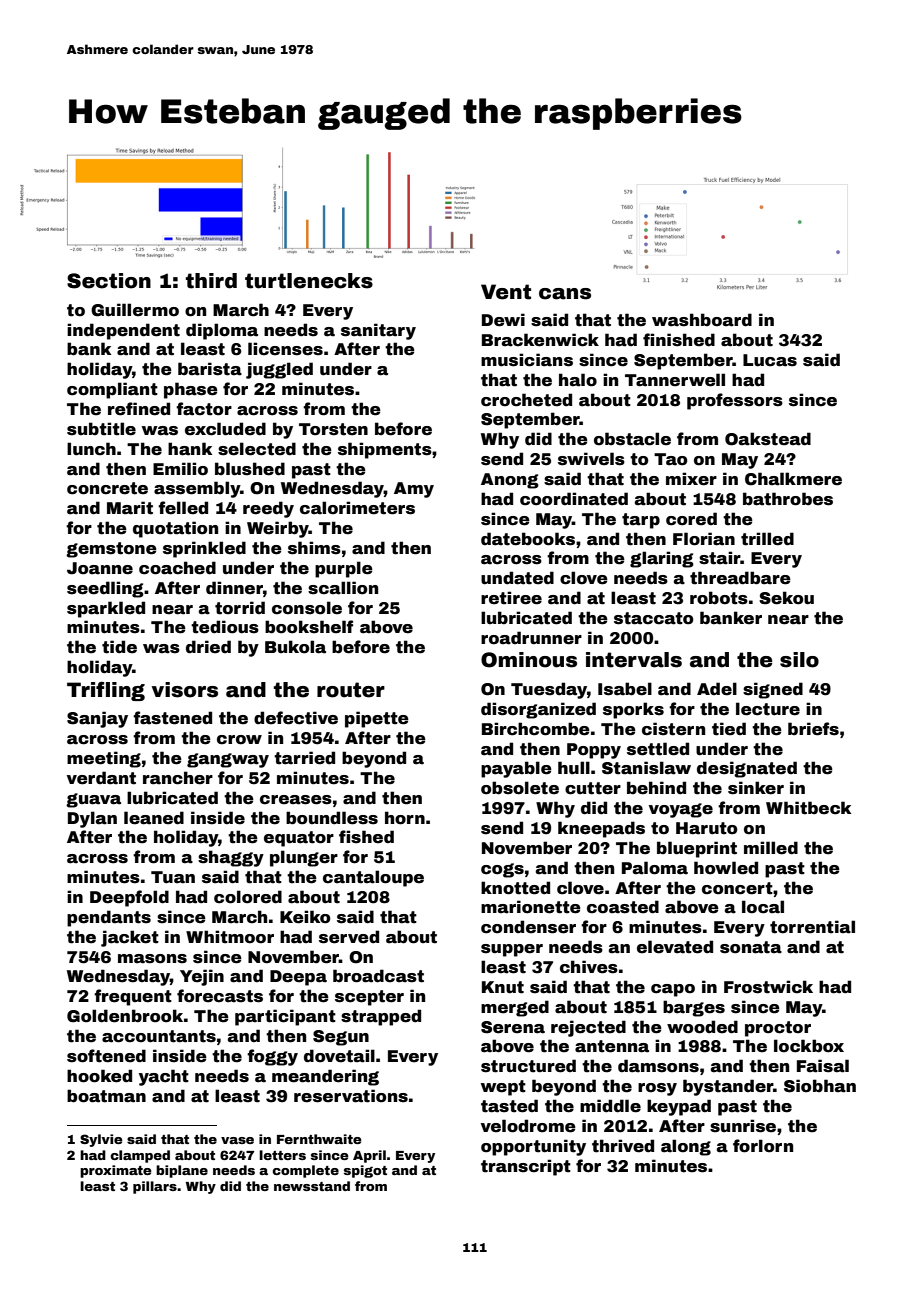  Describe the element at coordinates (526, 400) in the screenshot. I see `crocheted` at that location.
